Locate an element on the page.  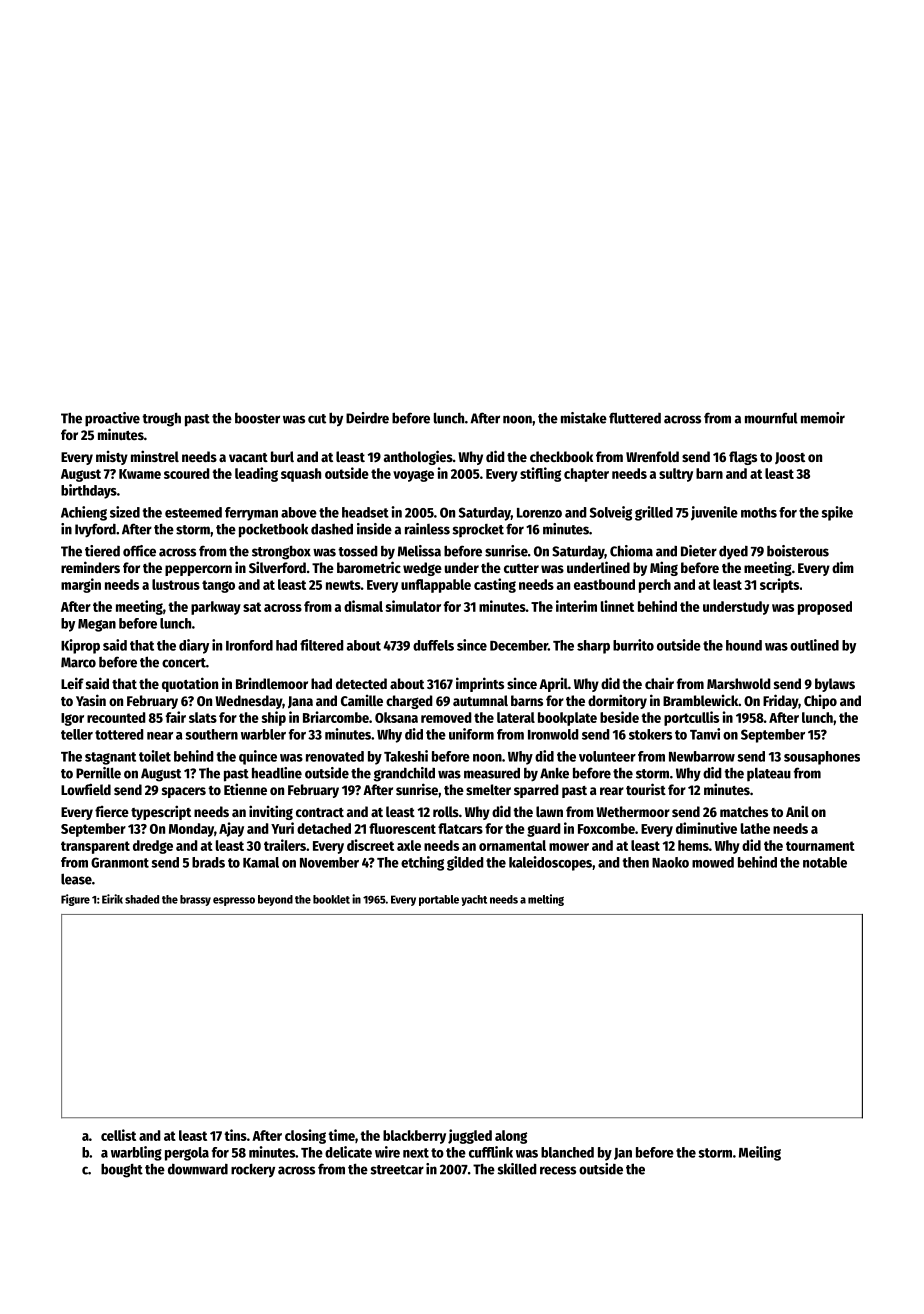
blackberry is located at coordinates (414, 1137).
